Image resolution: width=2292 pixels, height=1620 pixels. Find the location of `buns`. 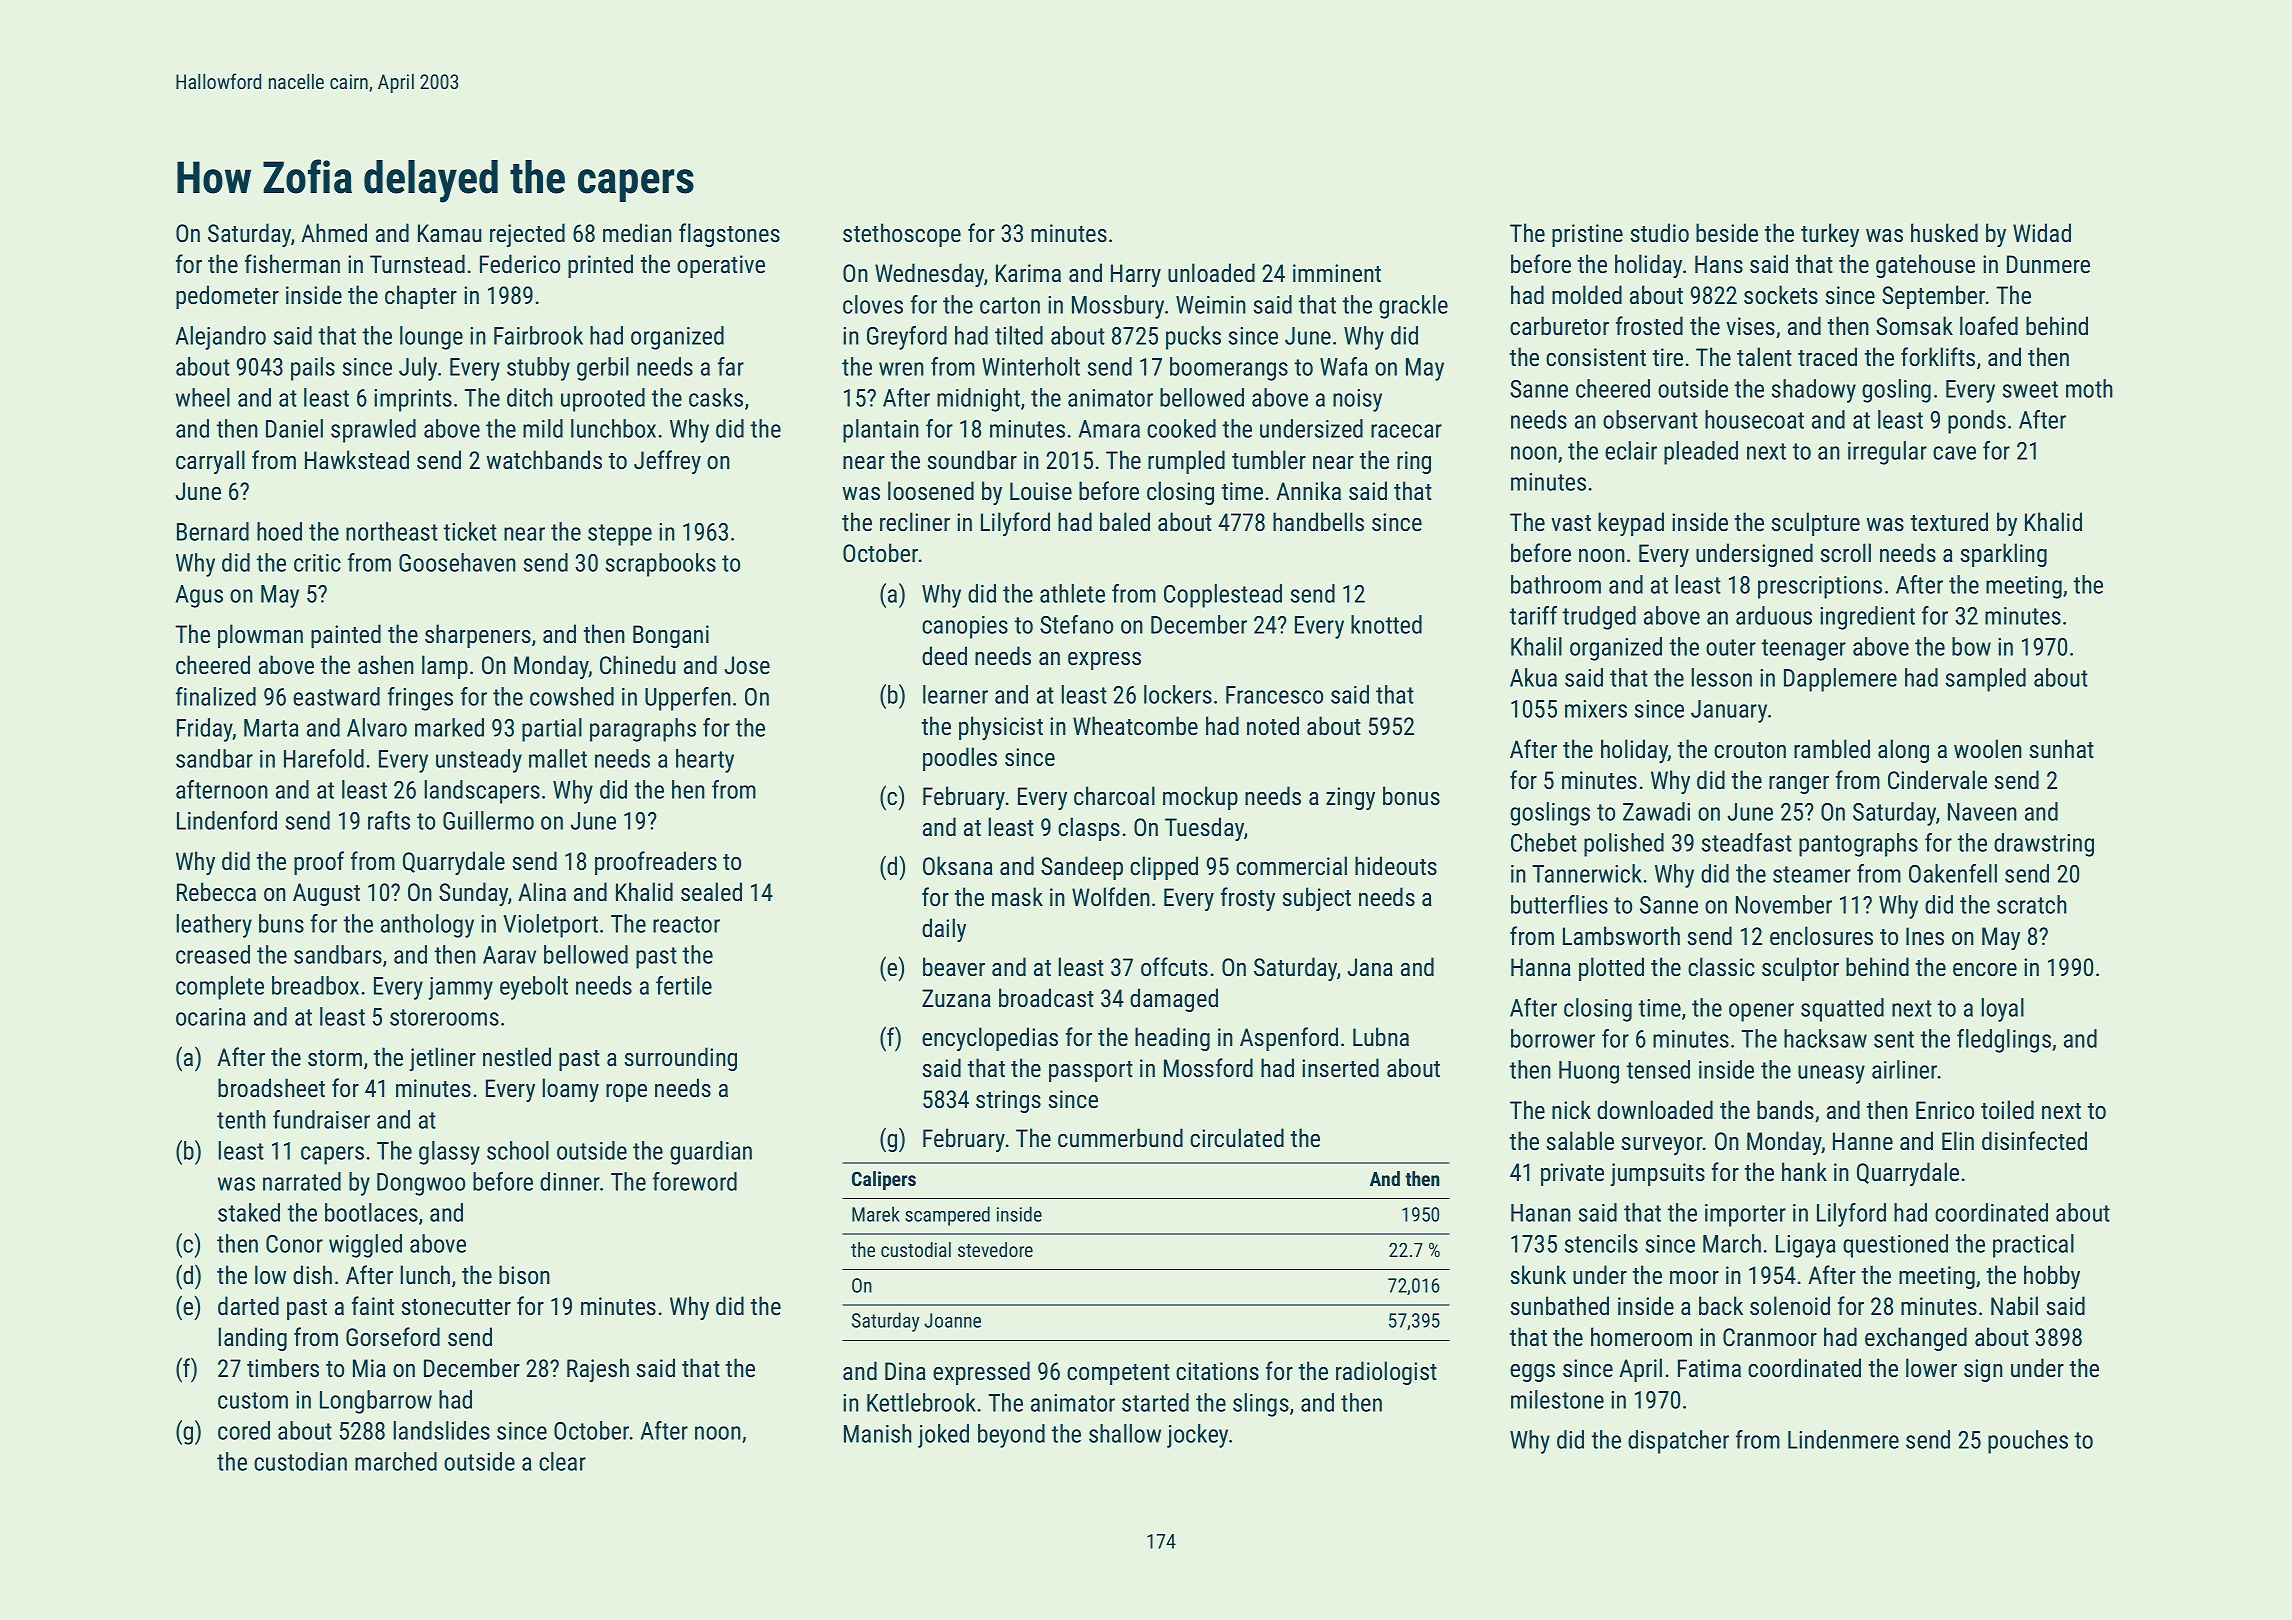

buns is located at coordinates (281, 923).
